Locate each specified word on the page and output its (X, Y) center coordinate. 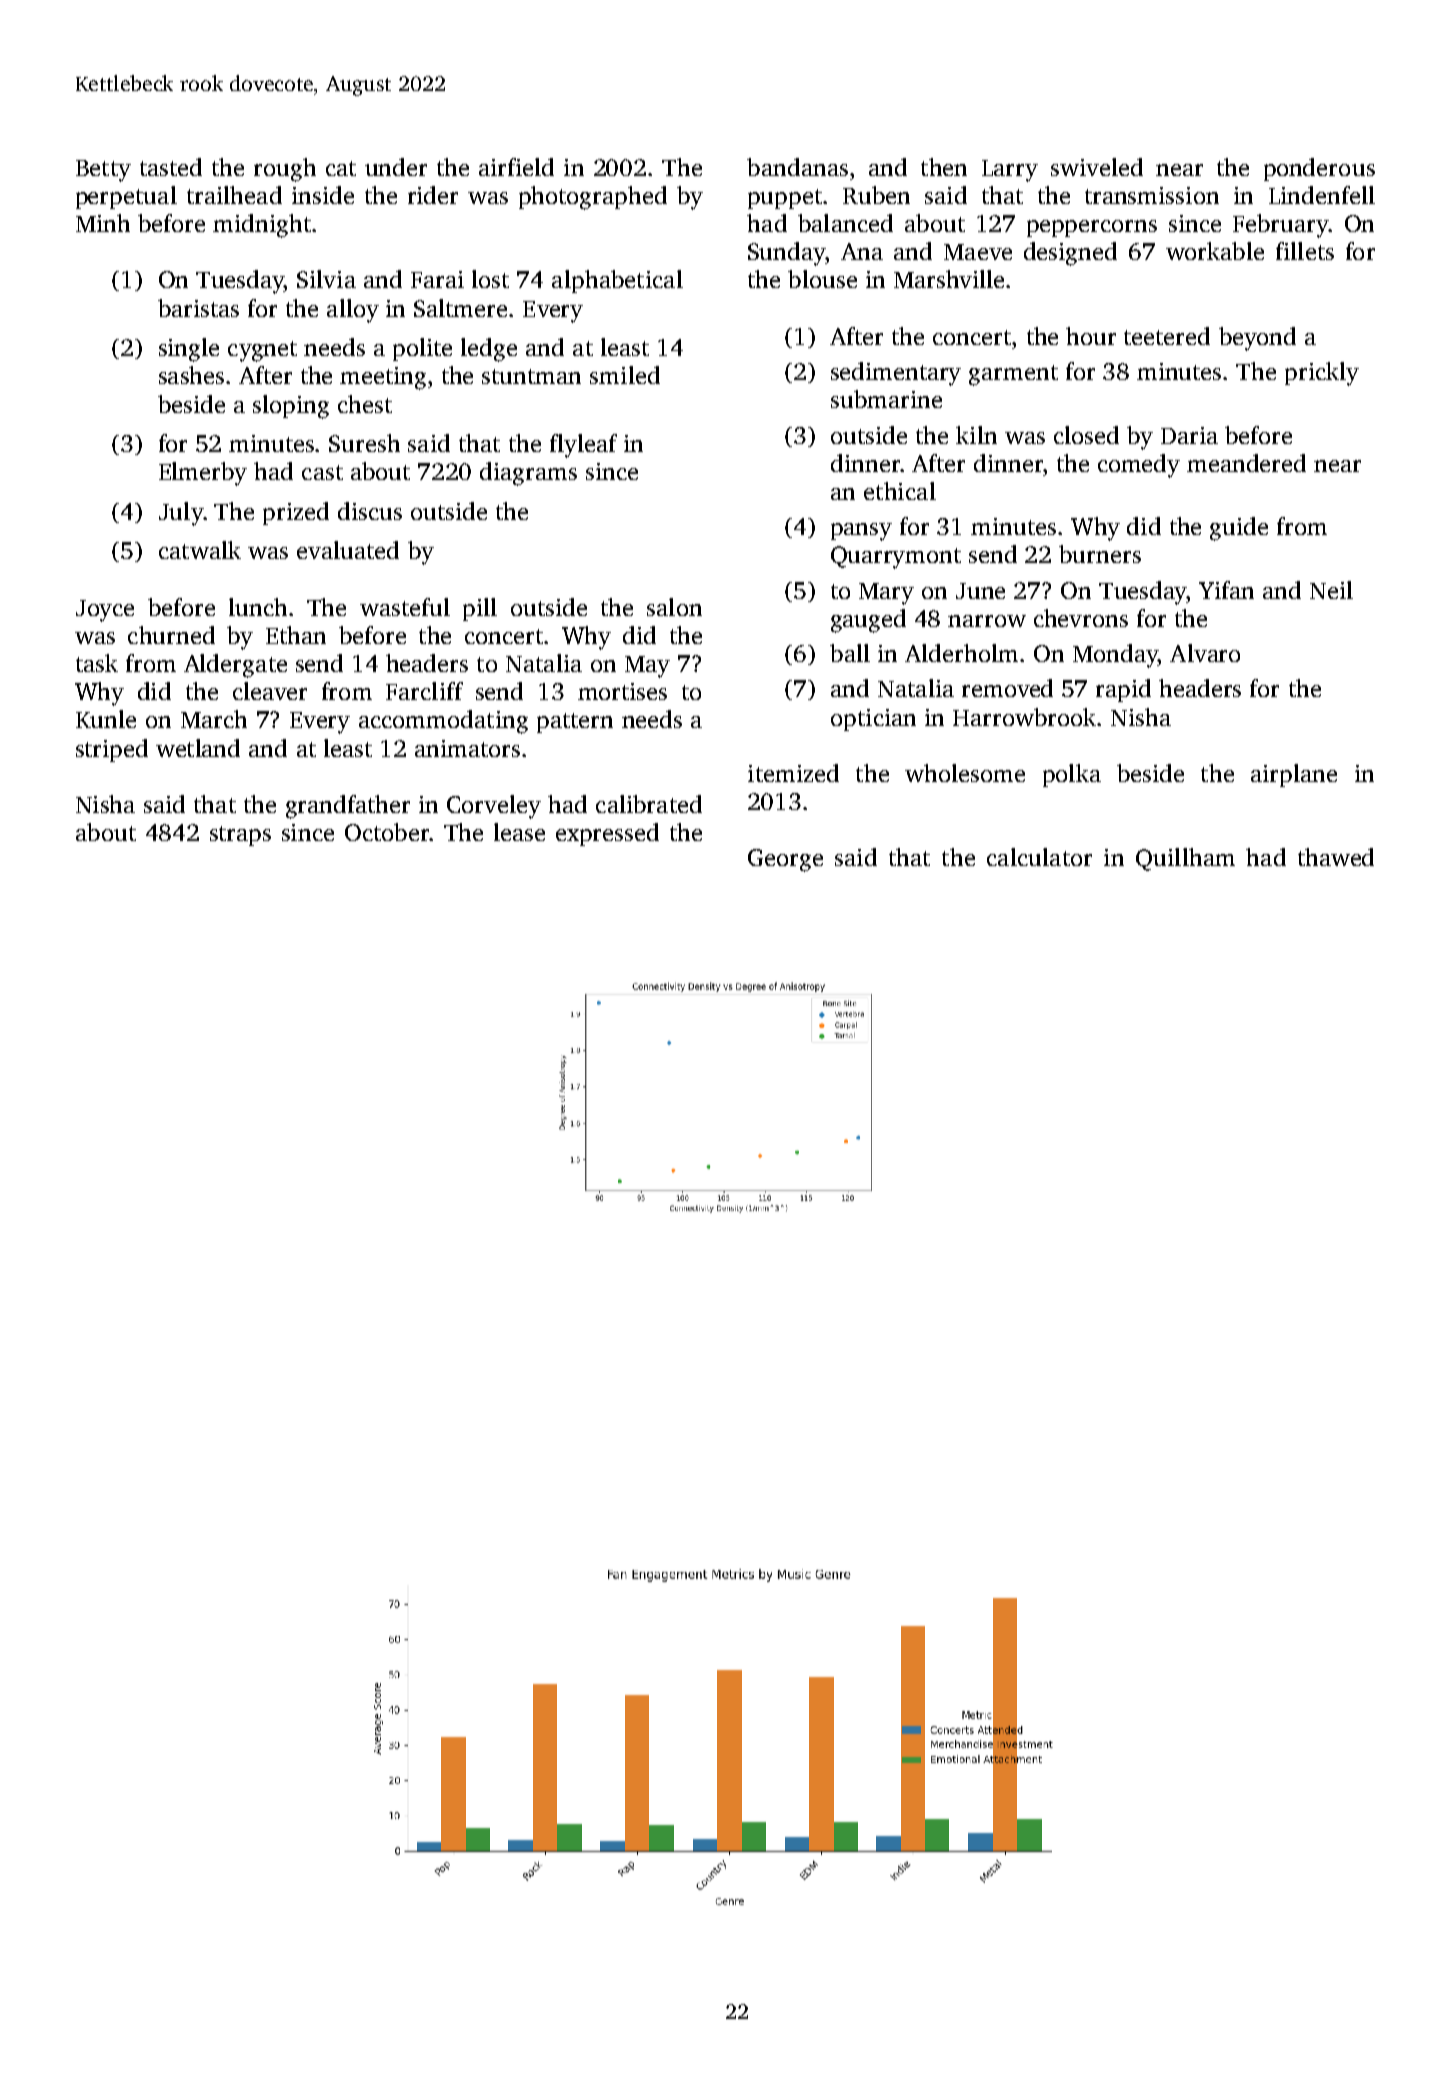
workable (1215, 251)
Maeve (978, 252)
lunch (258, 607)
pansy (861, 532)
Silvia (326, 279)
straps (240, 836)
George (785, 860)
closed (1086, 435)
